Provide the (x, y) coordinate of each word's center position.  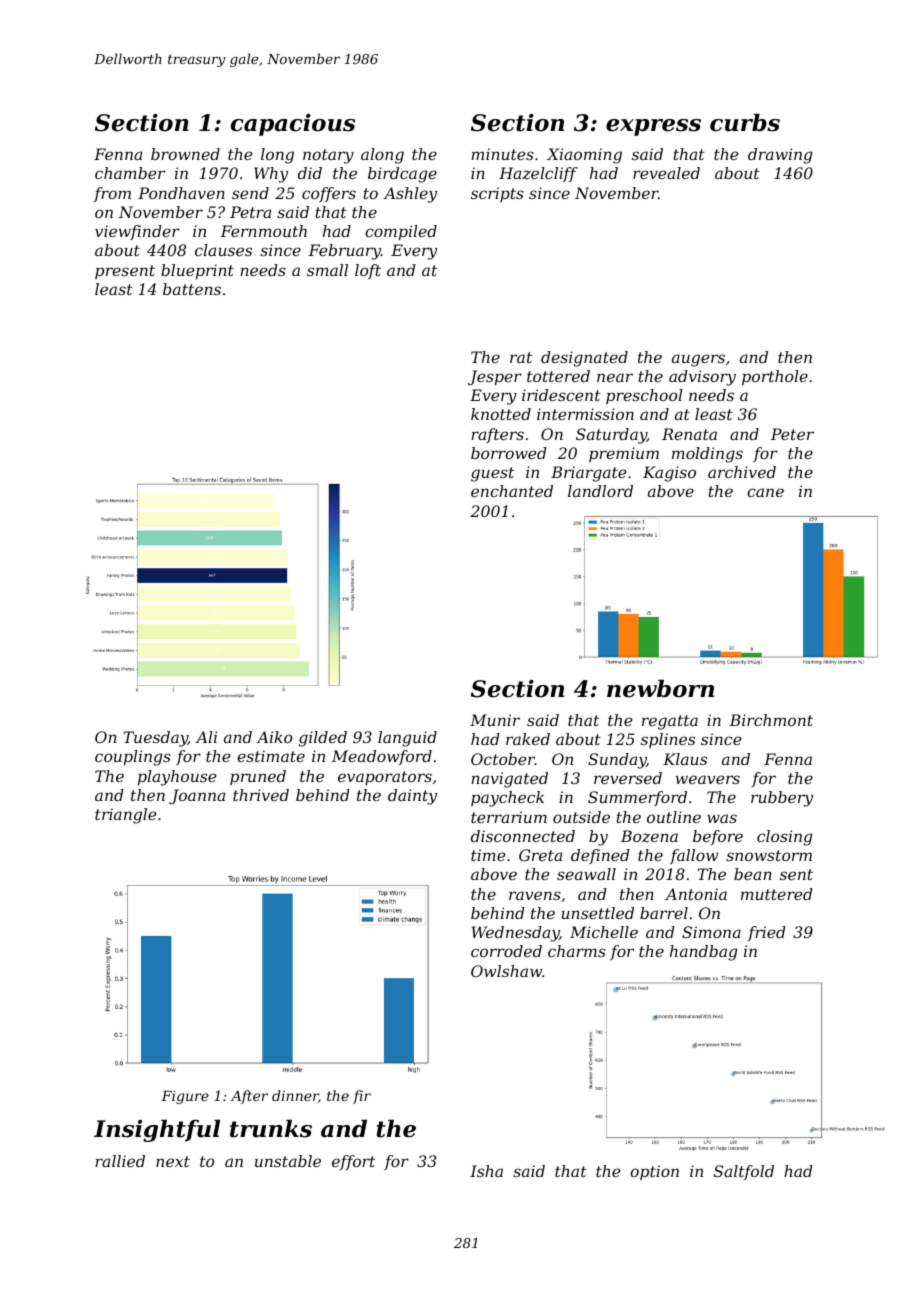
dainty (412, 797)
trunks (271, 1128)
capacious (293, 125)
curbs (745, 122)
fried (767, 933)
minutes (502, 154)
